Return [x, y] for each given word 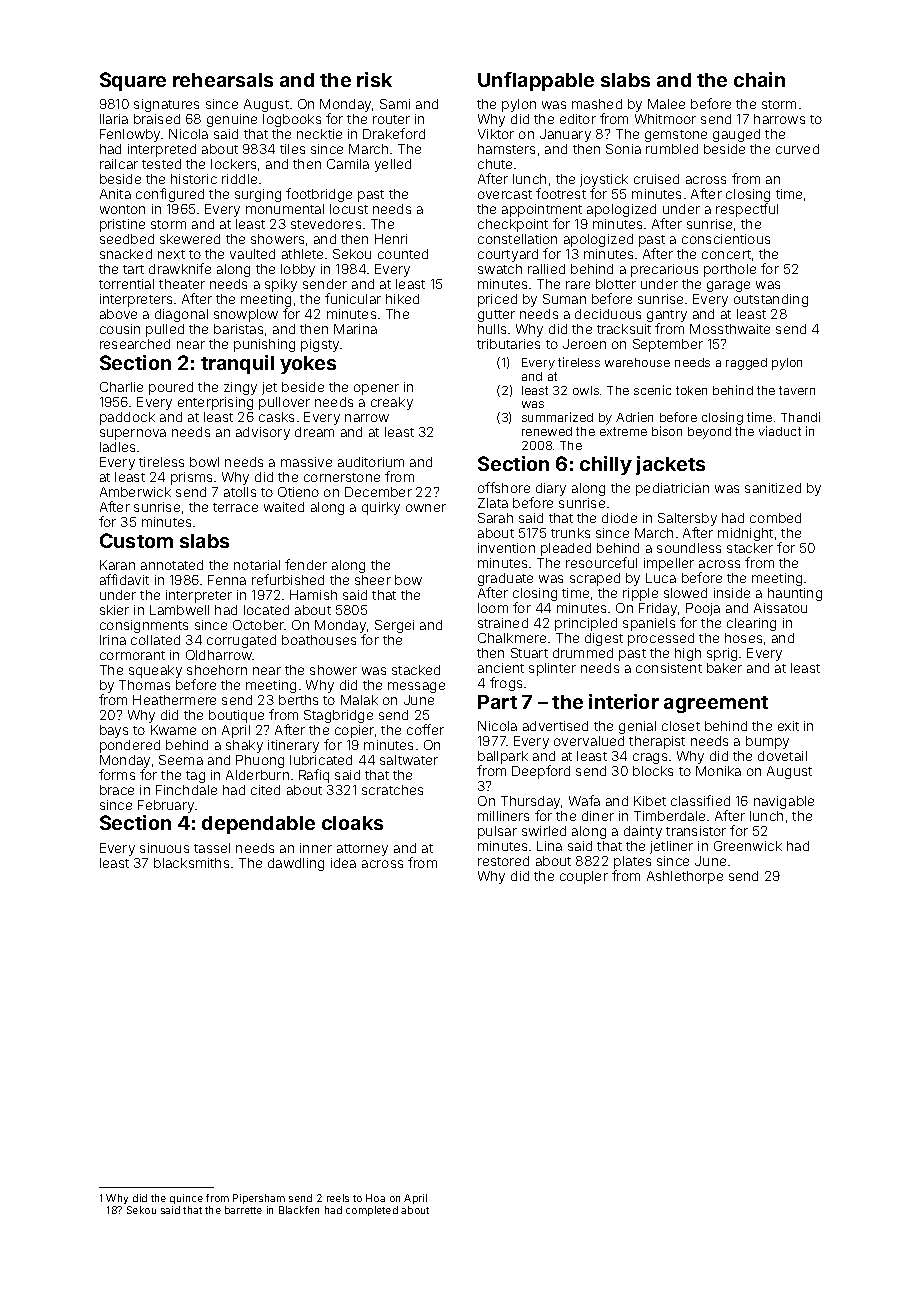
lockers [233, 164]
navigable [784, 802]
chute [495, 164]
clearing [751, 624]
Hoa [375, 1198]
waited [284, 507]
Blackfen [299, 1210]
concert [726, 254]
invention [506, 548]
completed [372, 1211]
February [167, 806]
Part [497, 702]
